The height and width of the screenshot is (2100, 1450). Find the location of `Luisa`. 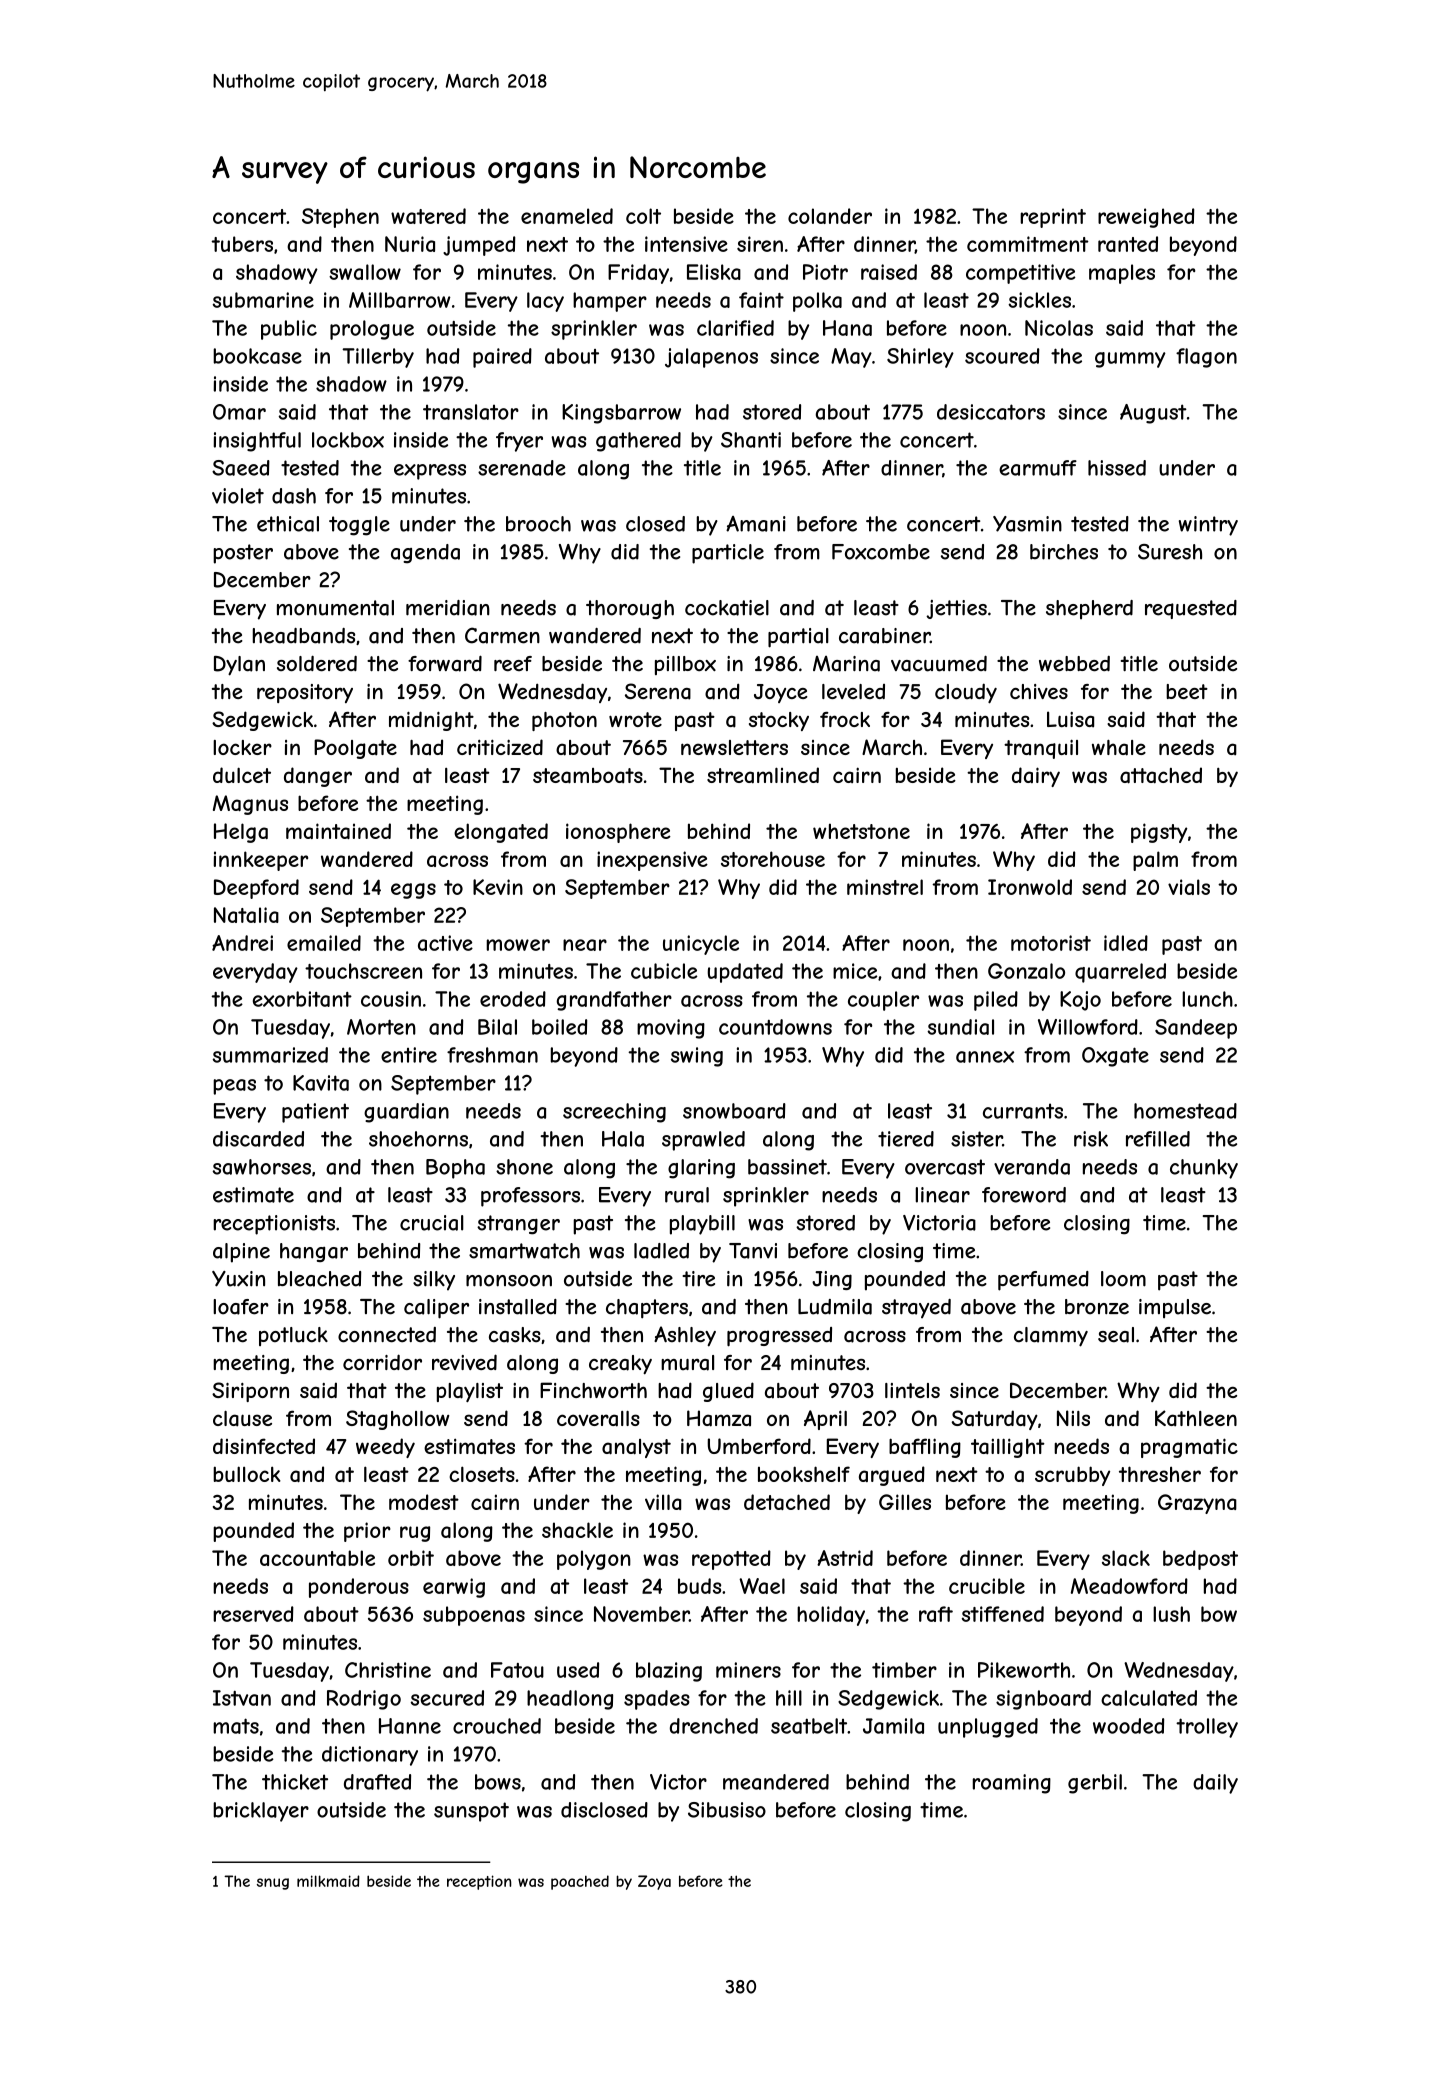

Luisa is located at coordinates (1070, 719).
